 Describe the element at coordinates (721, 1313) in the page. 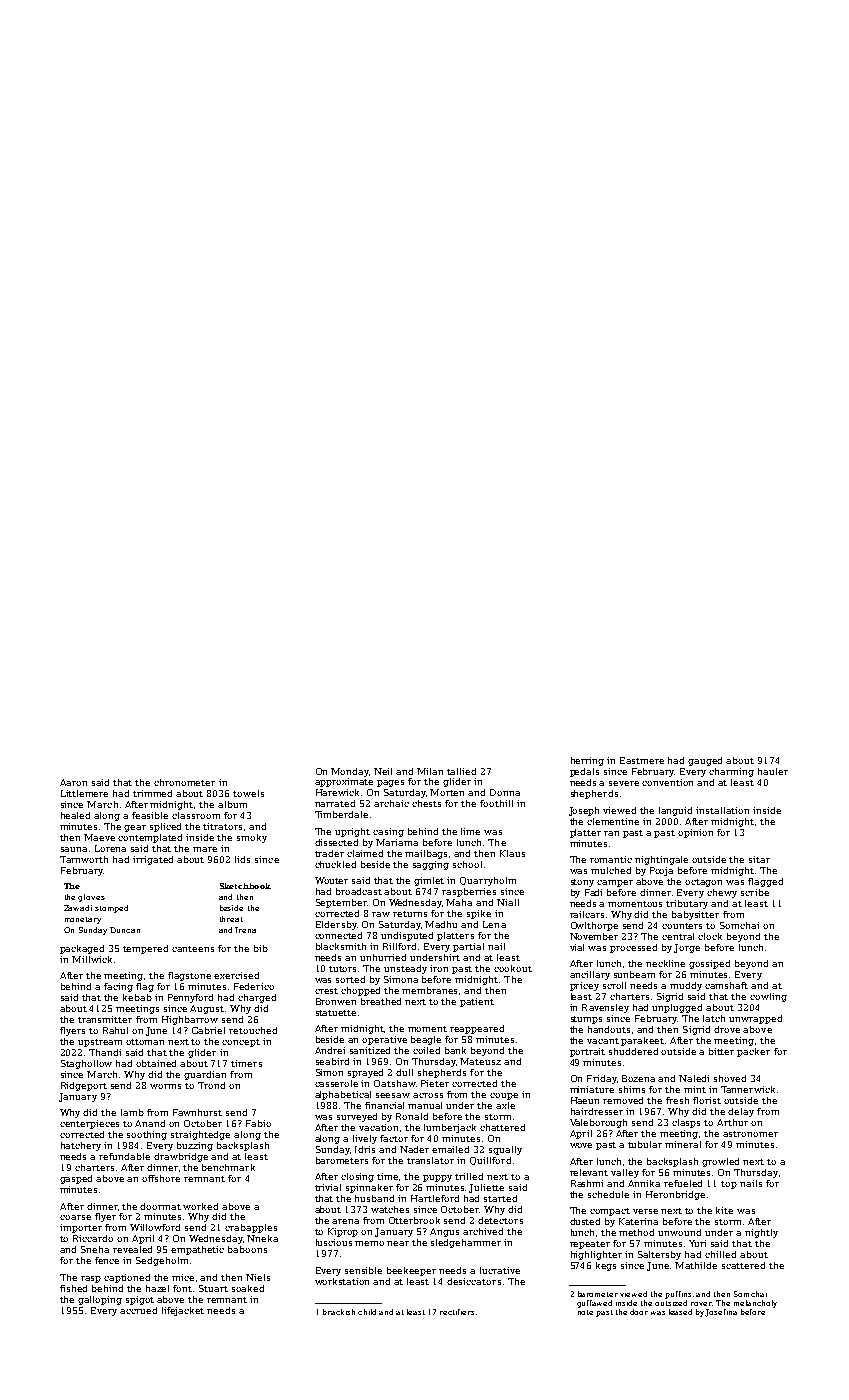

I see `Josefina` at that location.
